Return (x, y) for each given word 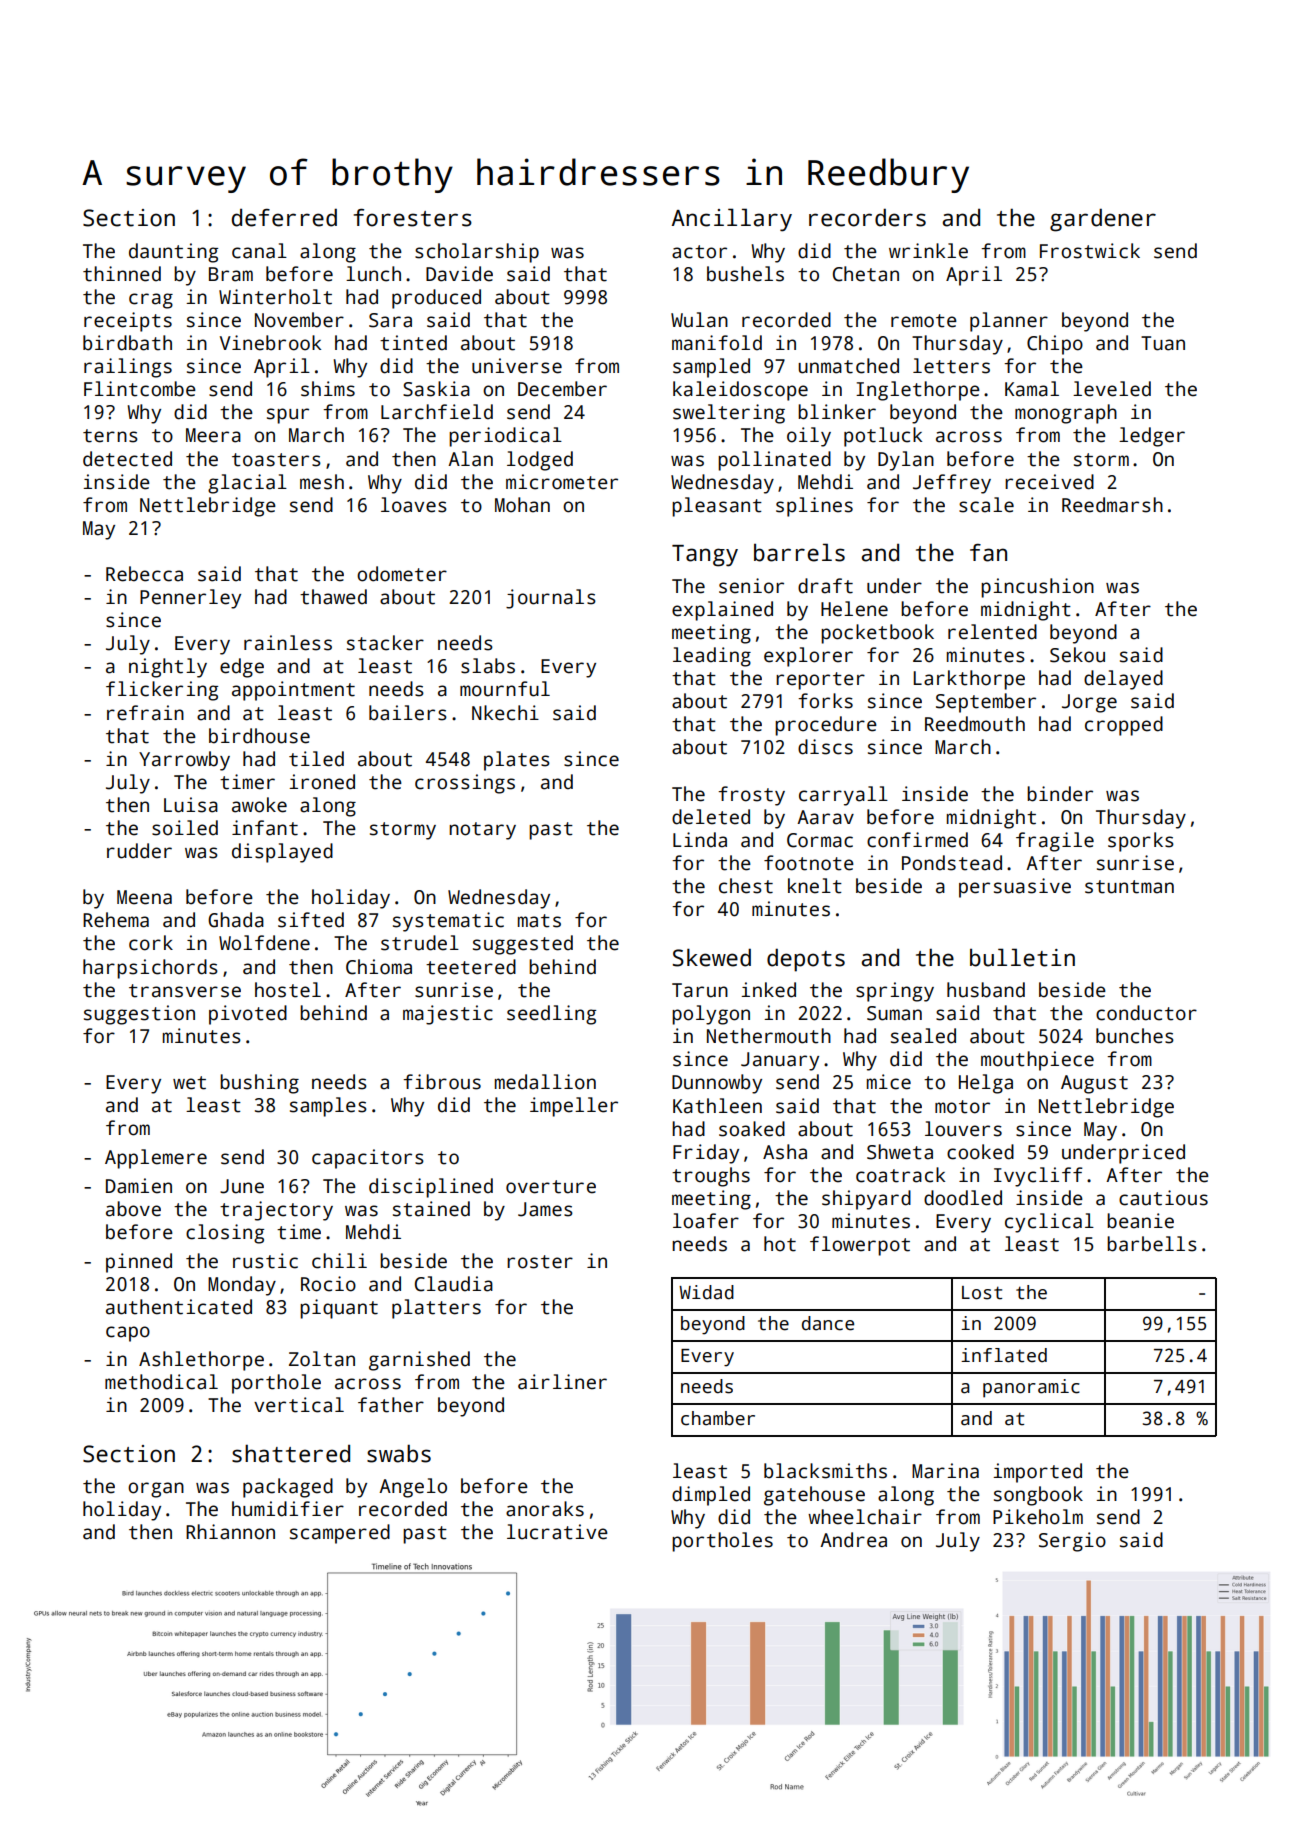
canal (259, 251)
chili (339, 1261)
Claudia (454, 1284)
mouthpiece (1037, 1061)
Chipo (1055, 345)
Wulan (699, 320)
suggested (523, 945)
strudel (420, 943)
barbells (1152, 1244)
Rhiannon (230, 1532)
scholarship (477, 253)
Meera (213, 435)
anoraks (545, 1509)
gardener (1103, 220)
